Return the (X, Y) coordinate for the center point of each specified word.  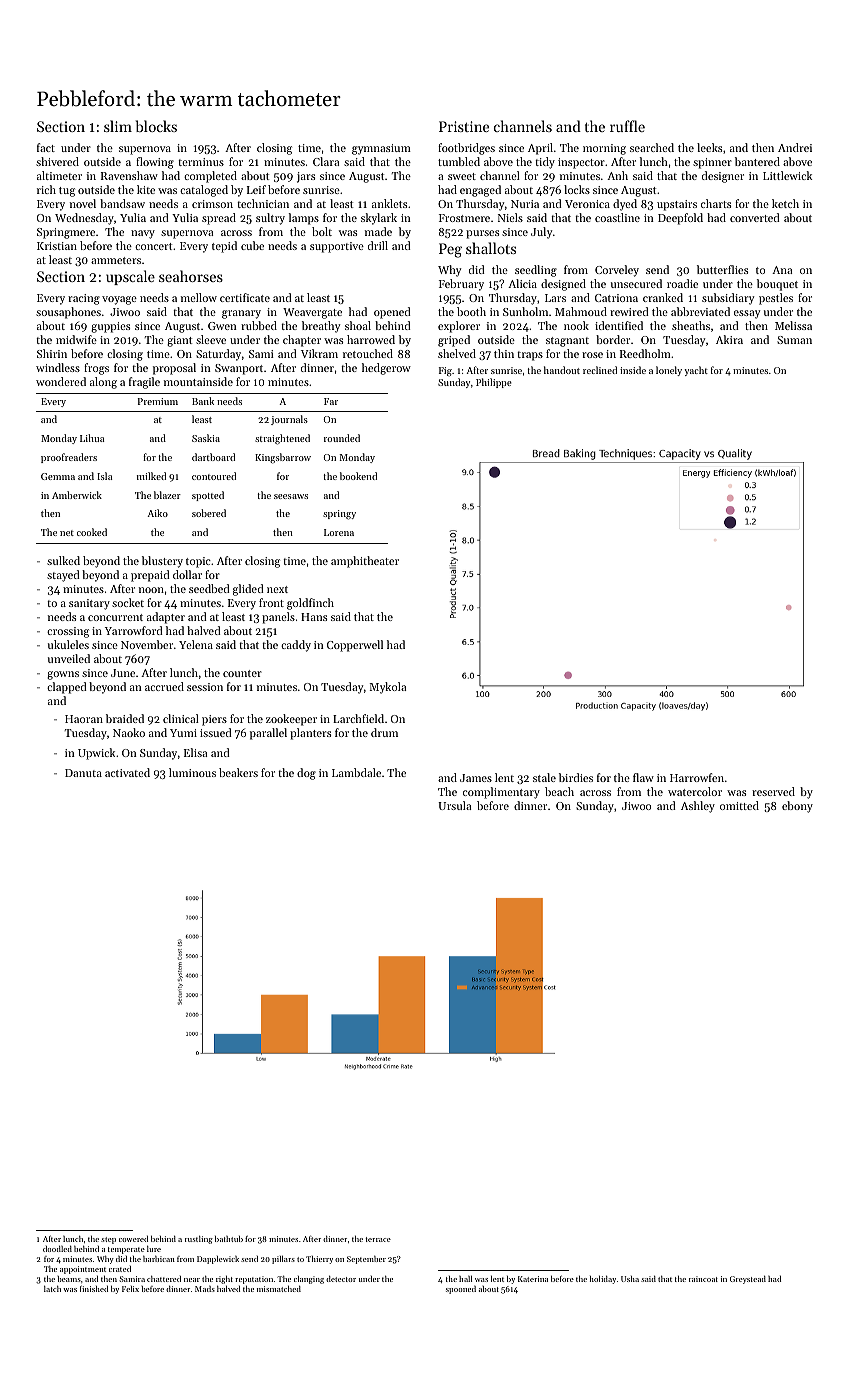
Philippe (494, 383)
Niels (510, 217)
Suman (794, 340)
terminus (201, 162)
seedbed (209, 588)
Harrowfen (697, 777)
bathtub (229, 1239)
